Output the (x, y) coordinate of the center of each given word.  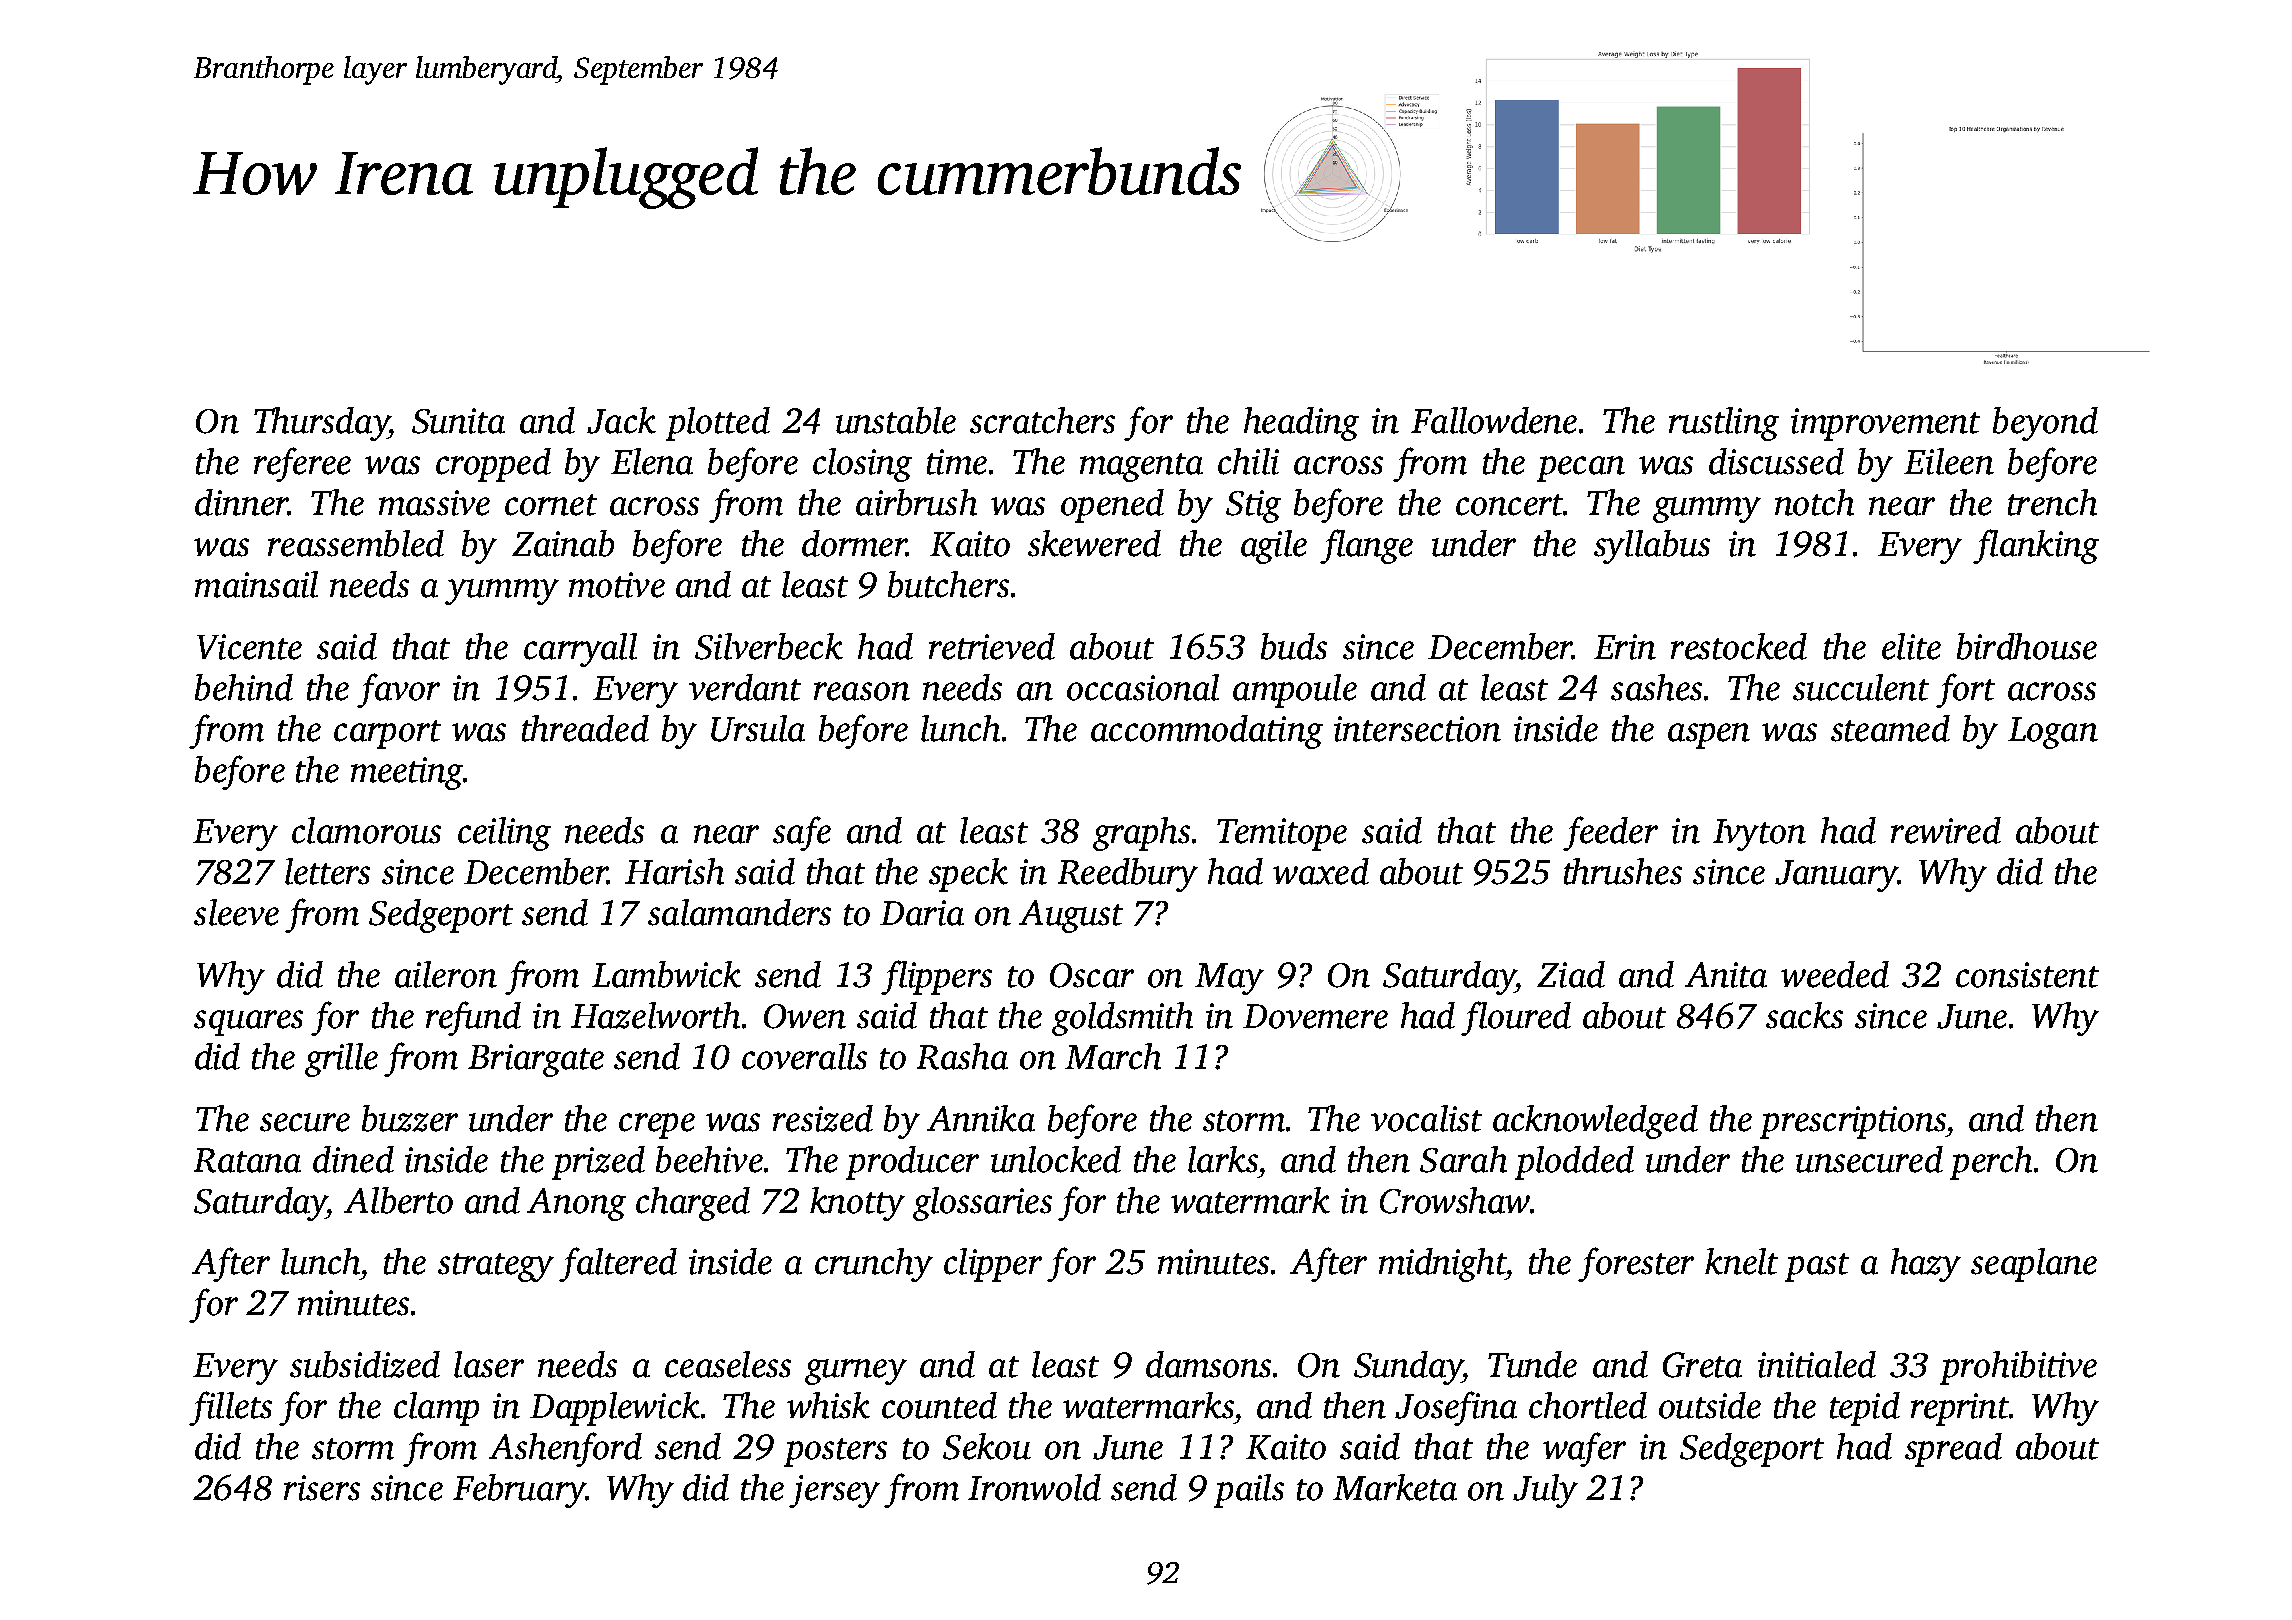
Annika (981, 1118)
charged (693, 1204)
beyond (2045, 424)
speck (968, 875)
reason (862, 691)
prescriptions (1853, 1122)
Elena (652, 461)
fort (1965, 690)
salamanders (739, 912)
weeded (1835, 974)
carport (387, 734)
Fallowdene (1494, 420)
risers (322, 1488)
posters (835, 1452)
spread (1953, 1450)
